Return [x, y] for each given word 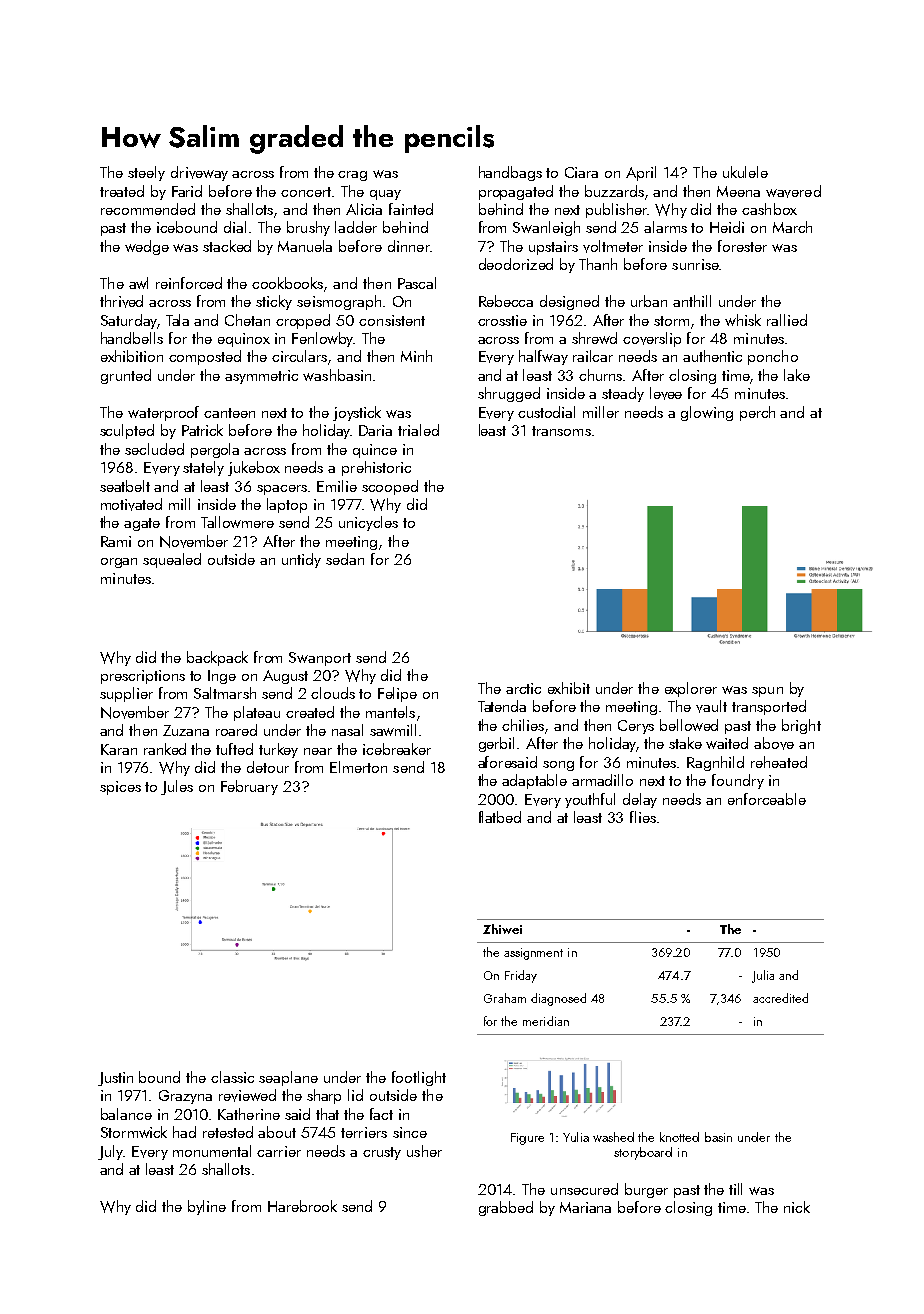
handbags [510, 173]
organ [119, 563]
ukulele [745, 172]
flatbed [500, 817]
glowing [707, 413]
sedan [345, 559]
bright [801, 726]
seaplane [288, 1078]
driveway [199, 173]
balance [126, 1114]
